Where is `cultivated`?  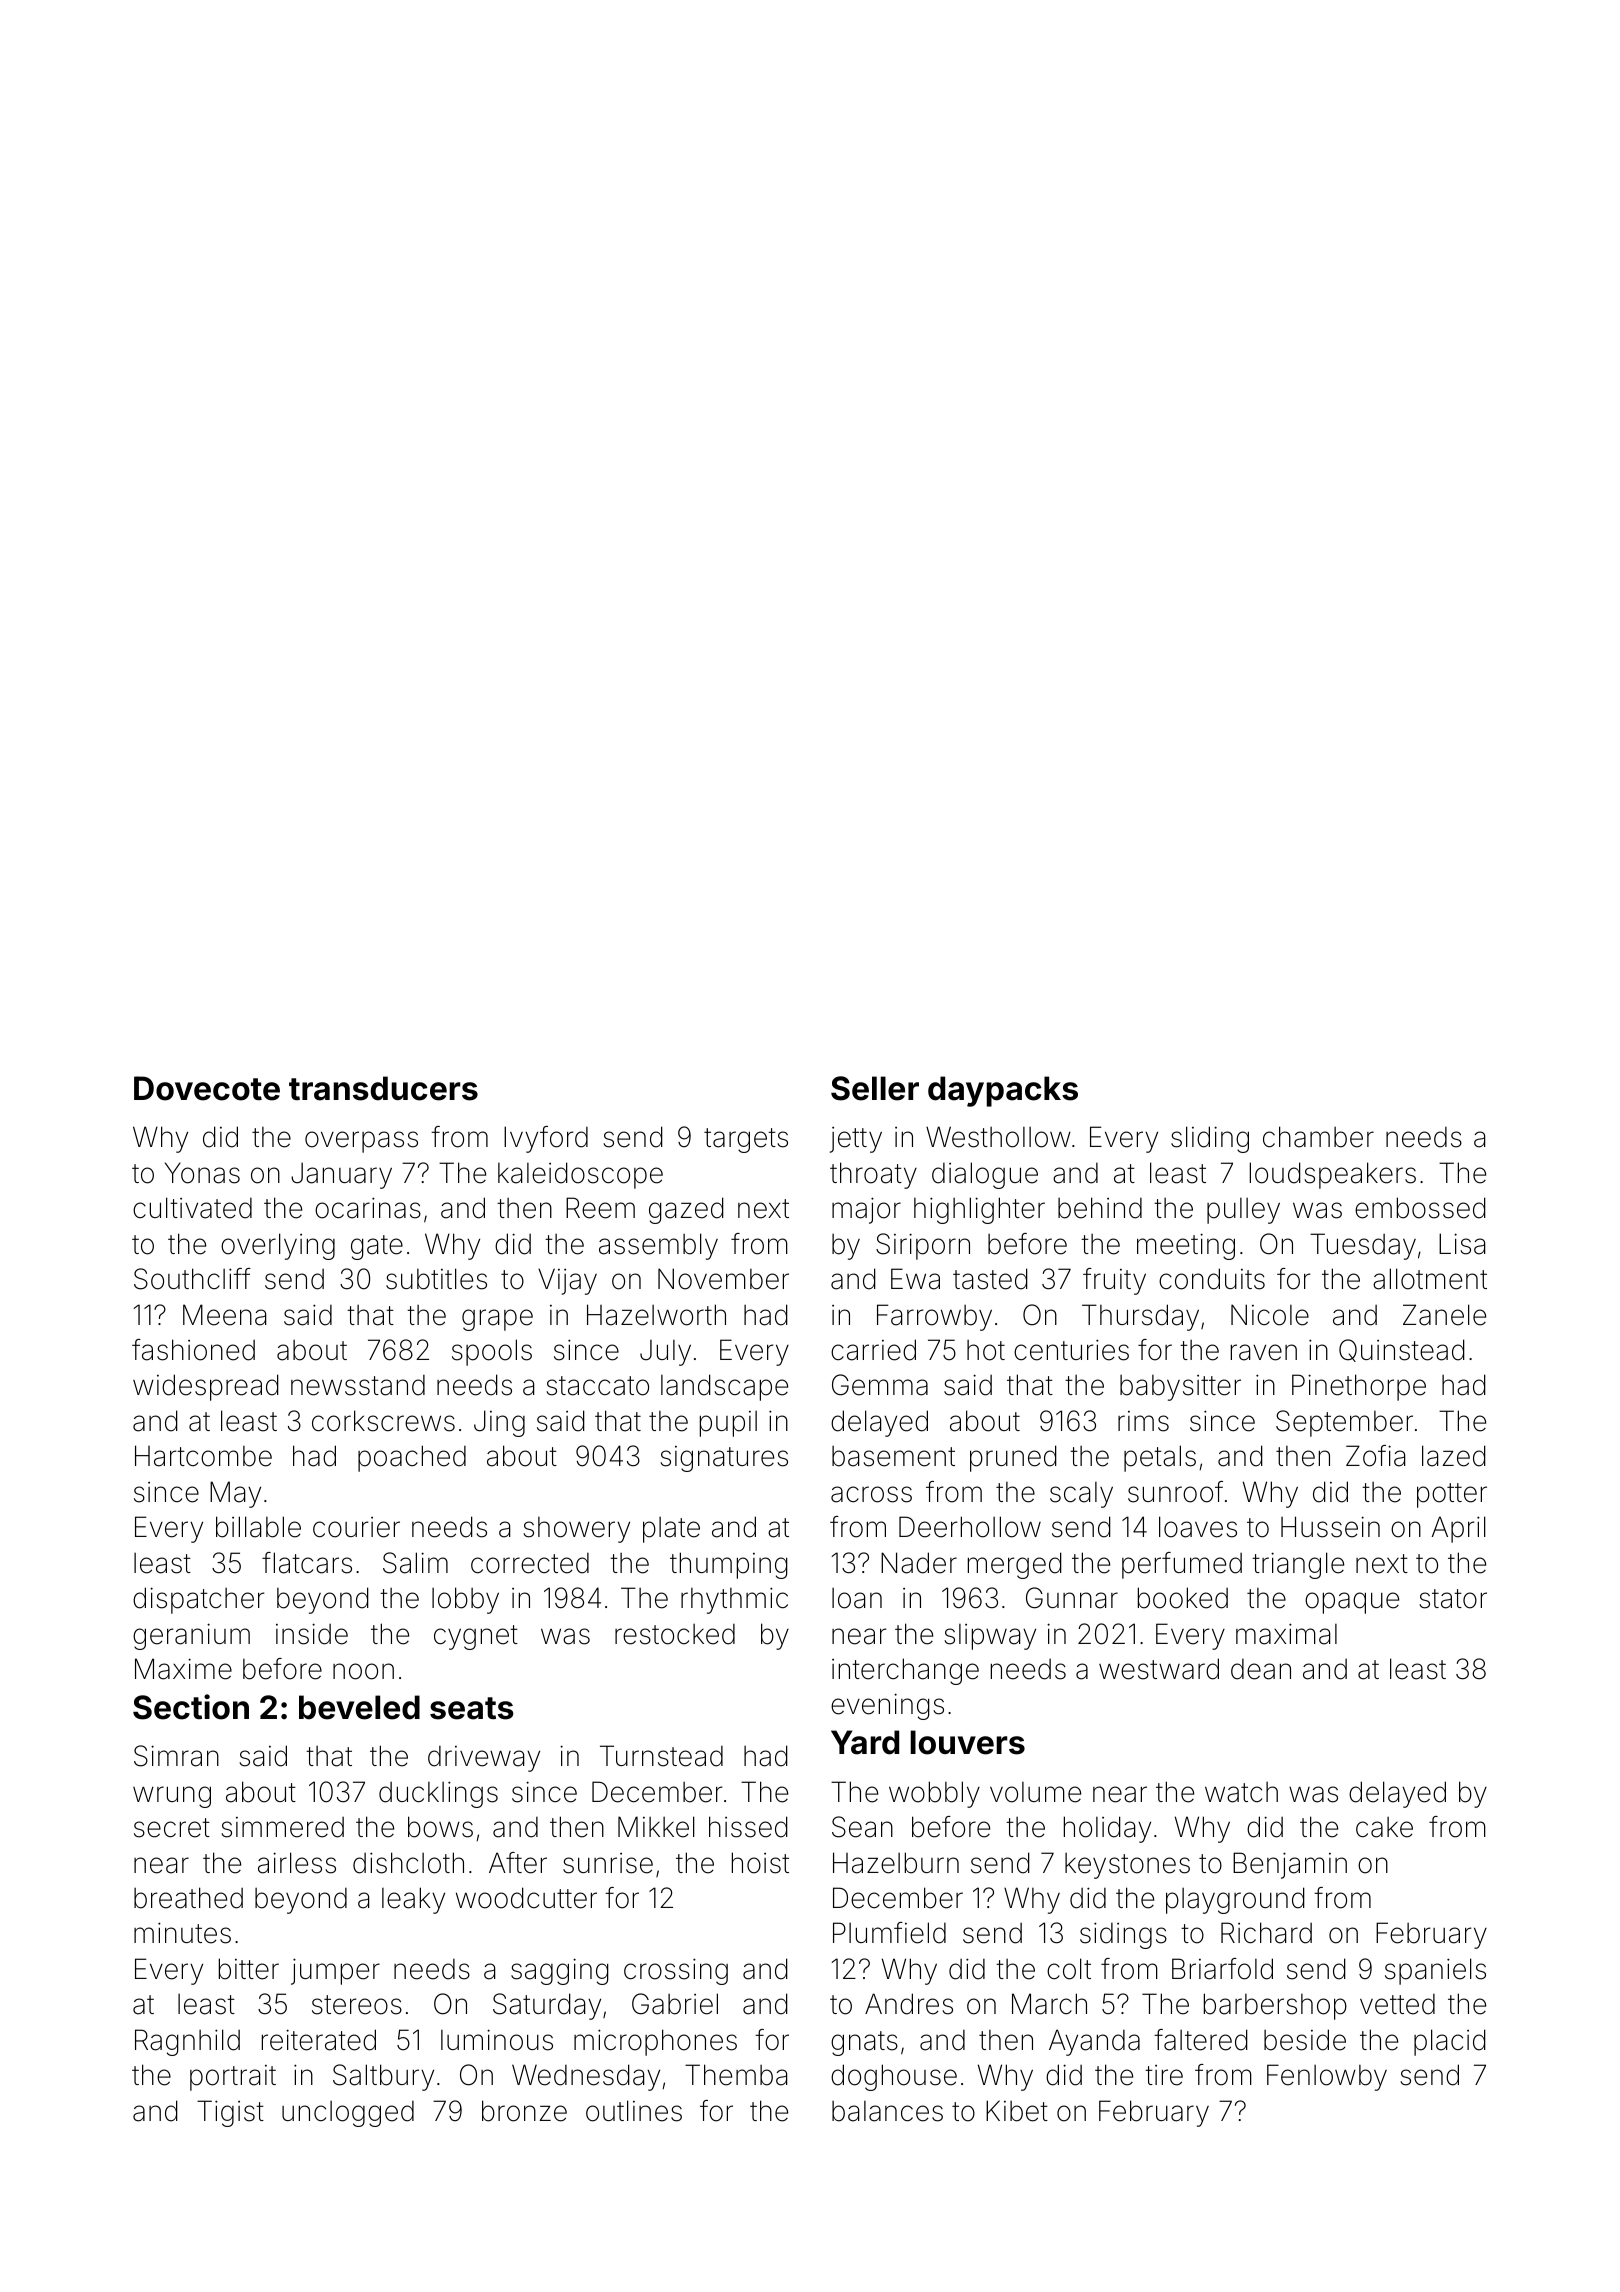
cultivated is located at coordinates (192, 1208).
